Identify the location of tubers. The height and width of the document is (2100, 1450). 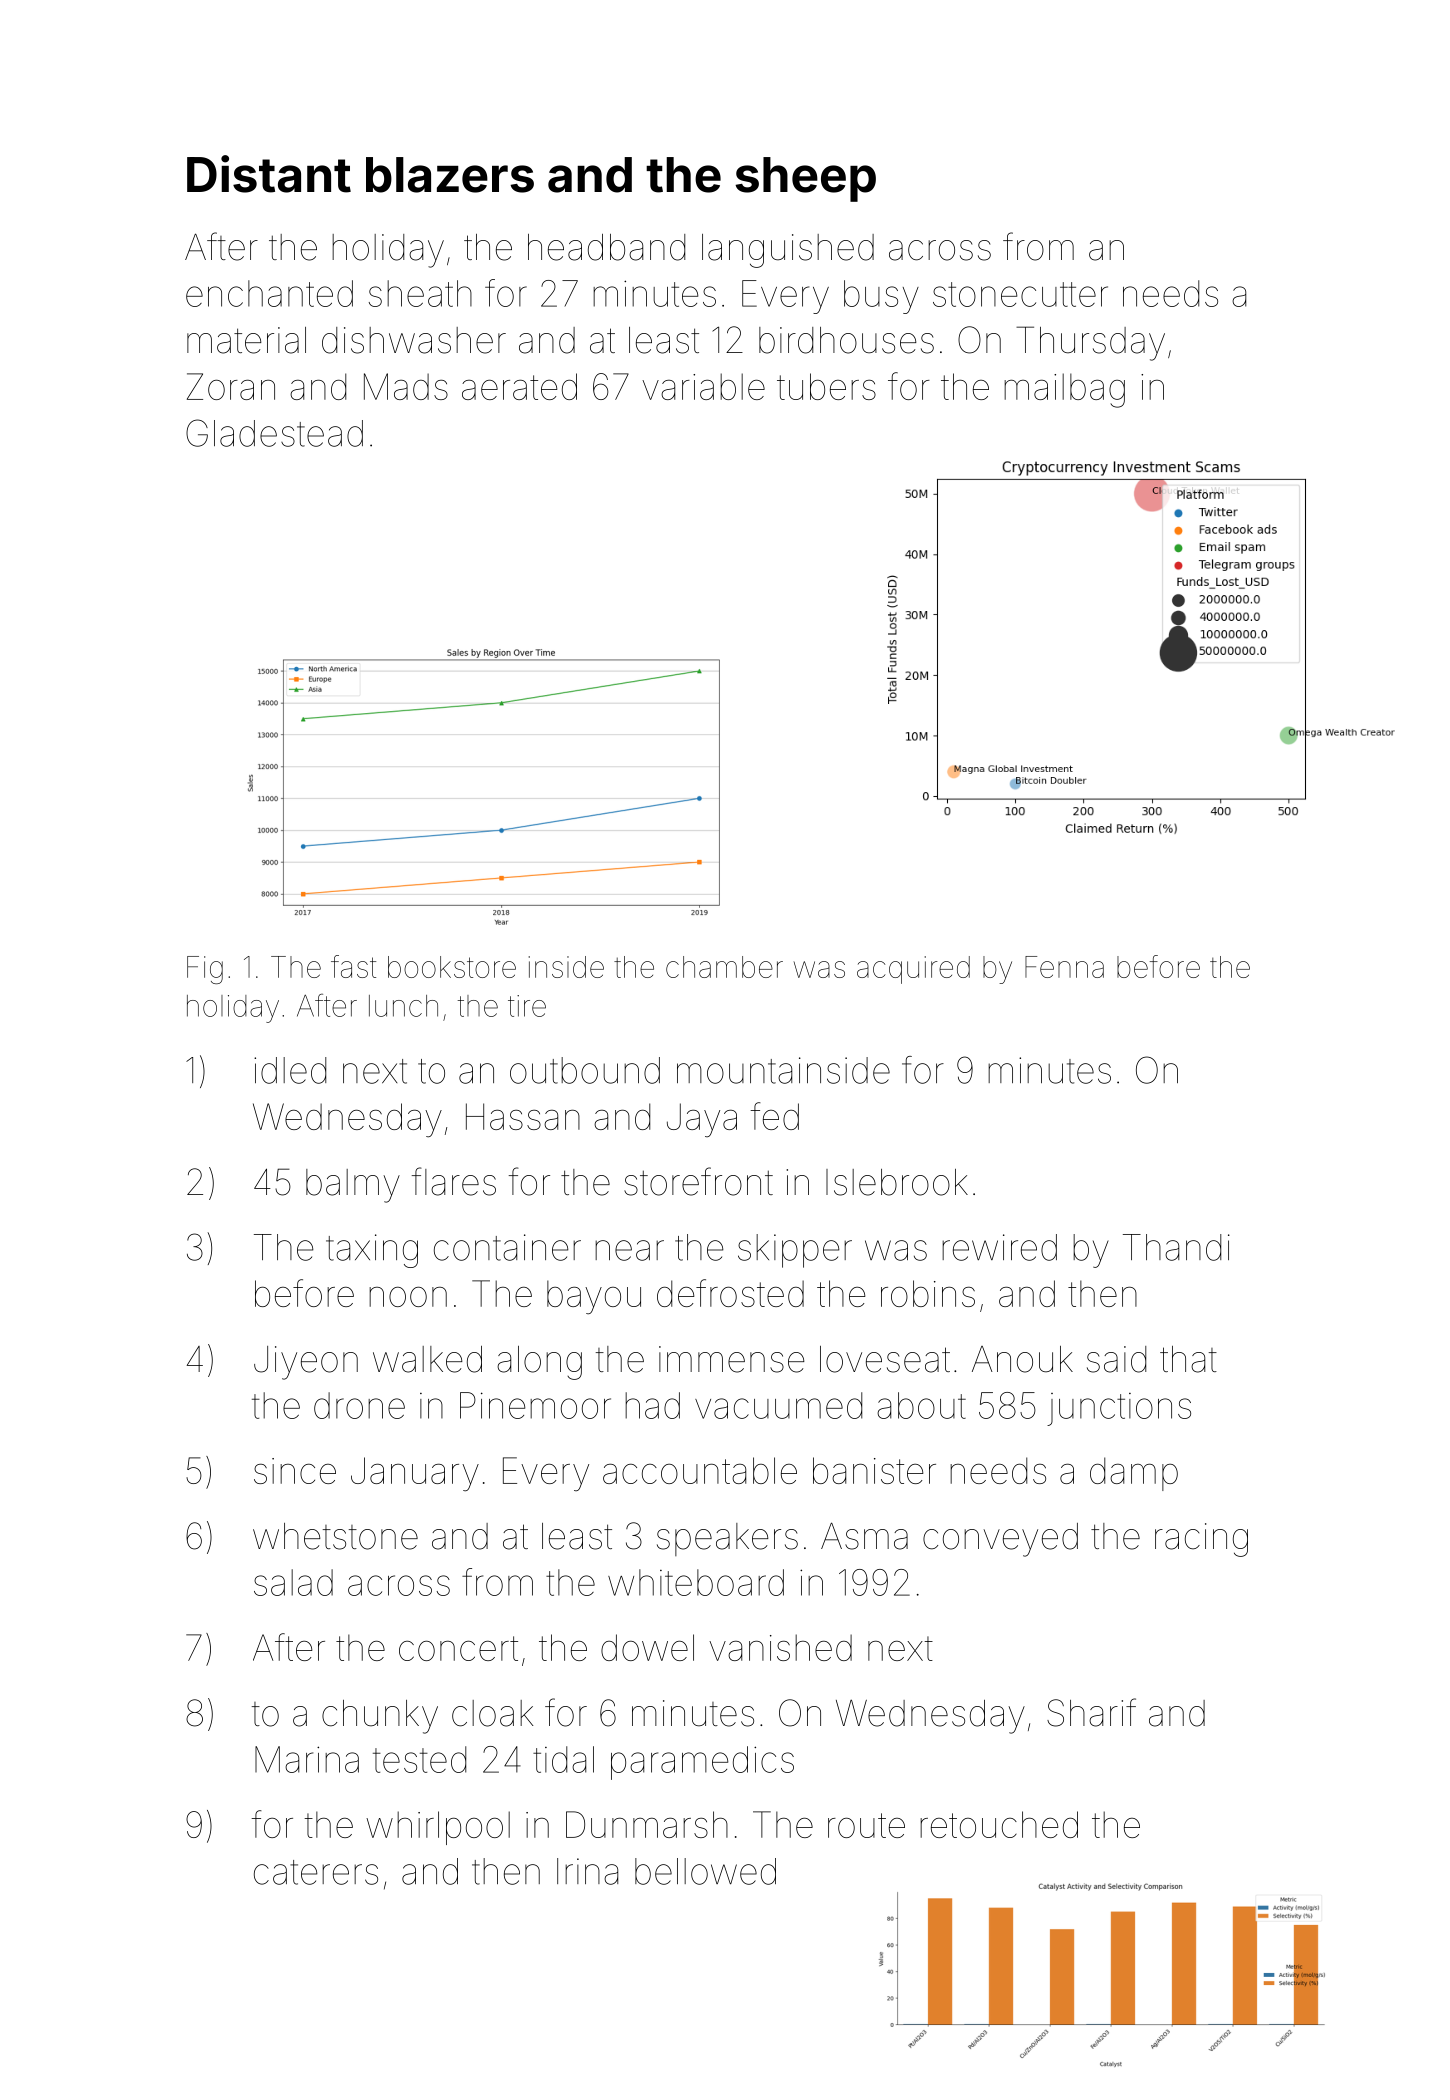
(826, 386).
